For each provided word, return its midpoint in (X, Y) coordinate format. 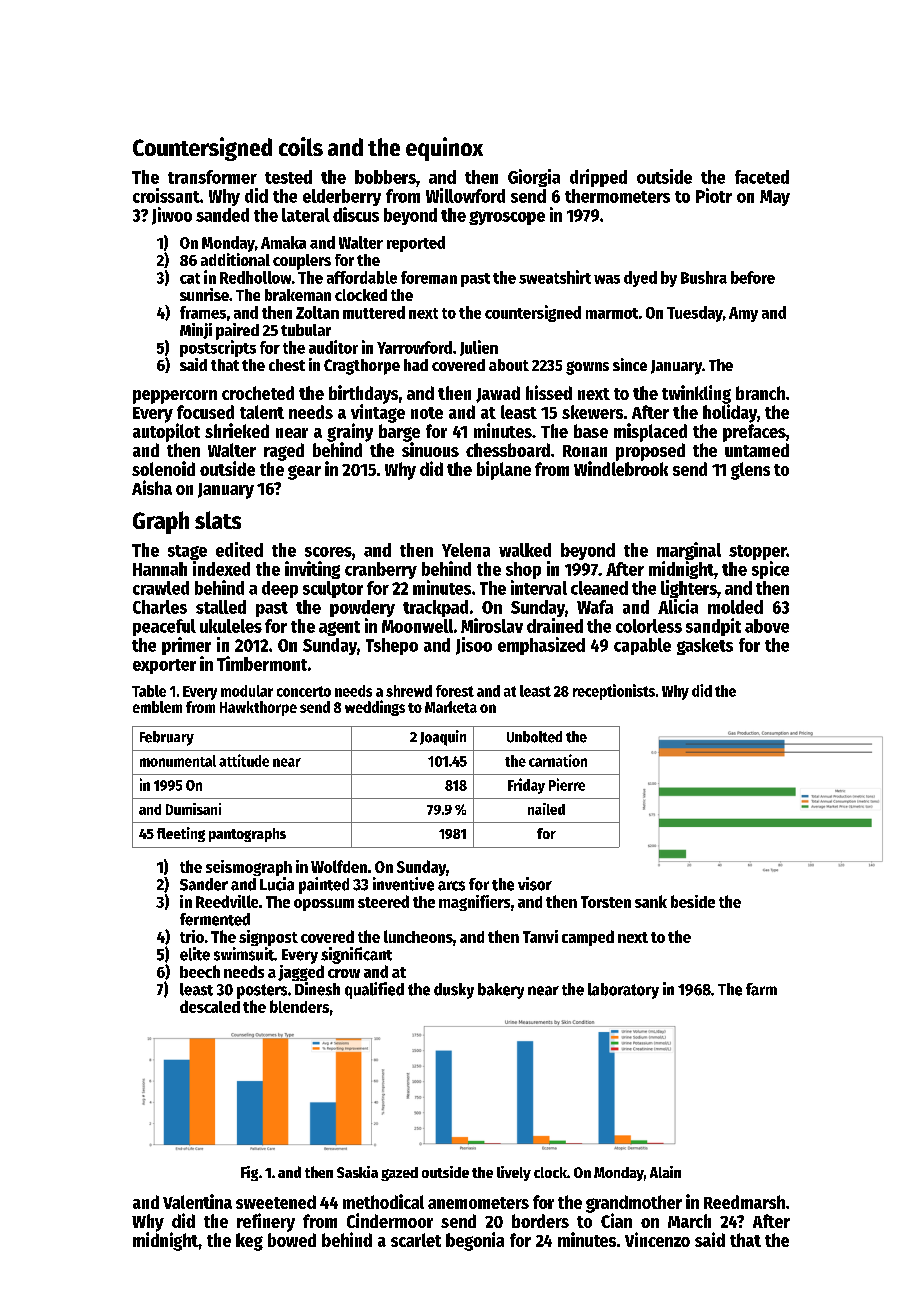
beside (693, 901)
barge (399, 433)
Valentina (197, 1201)
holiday (730, 413)
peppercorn (175, 397)
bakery (501, 991)
